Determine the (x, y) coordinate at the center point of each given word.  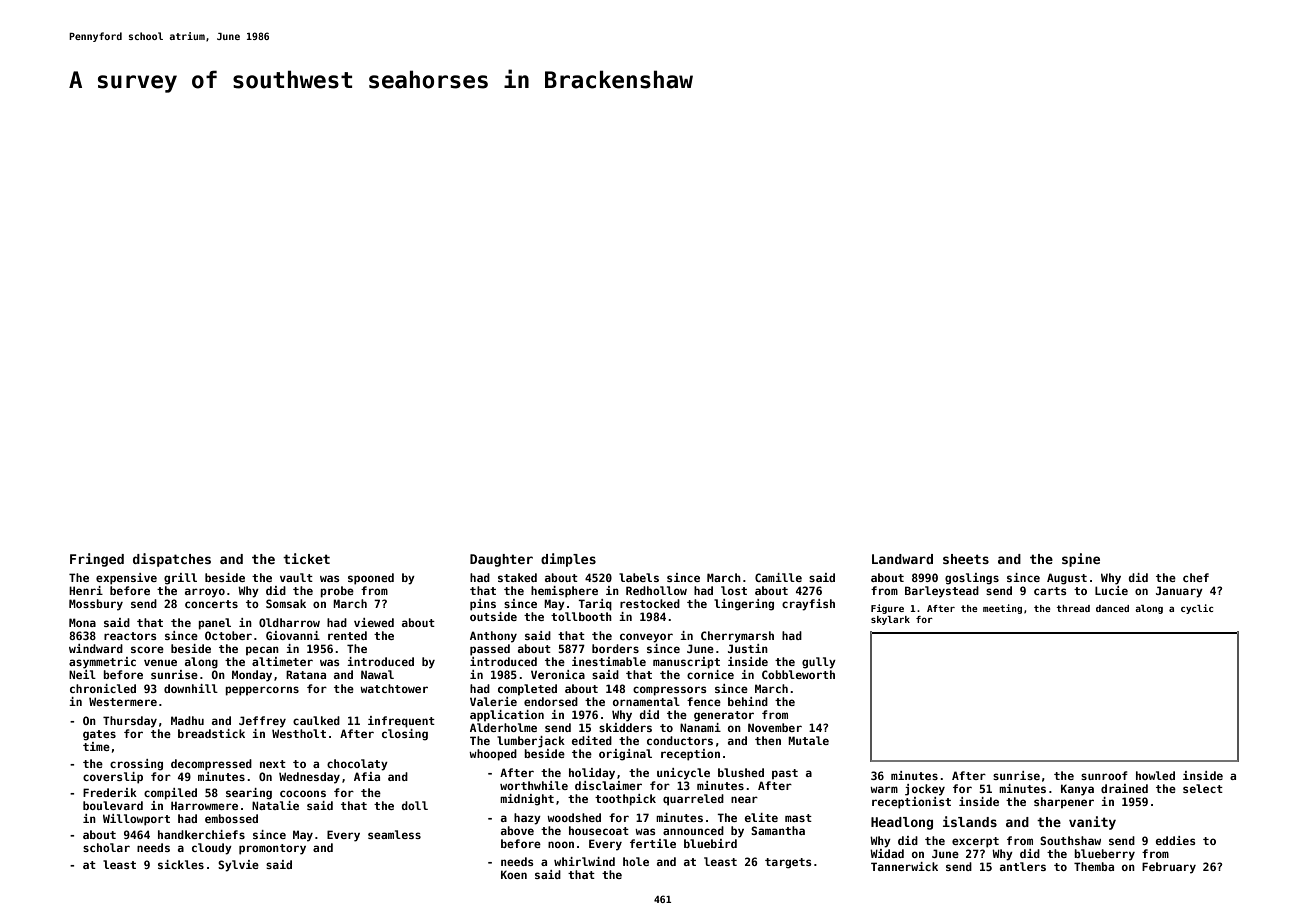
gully (819, 663)
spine (1081, 560)
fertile (653, 843)
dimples (568, 560)
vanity (1092, 823)
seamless (394, 834)
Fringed (97, 560)
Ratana (306, 674)
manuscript (686, 663)
